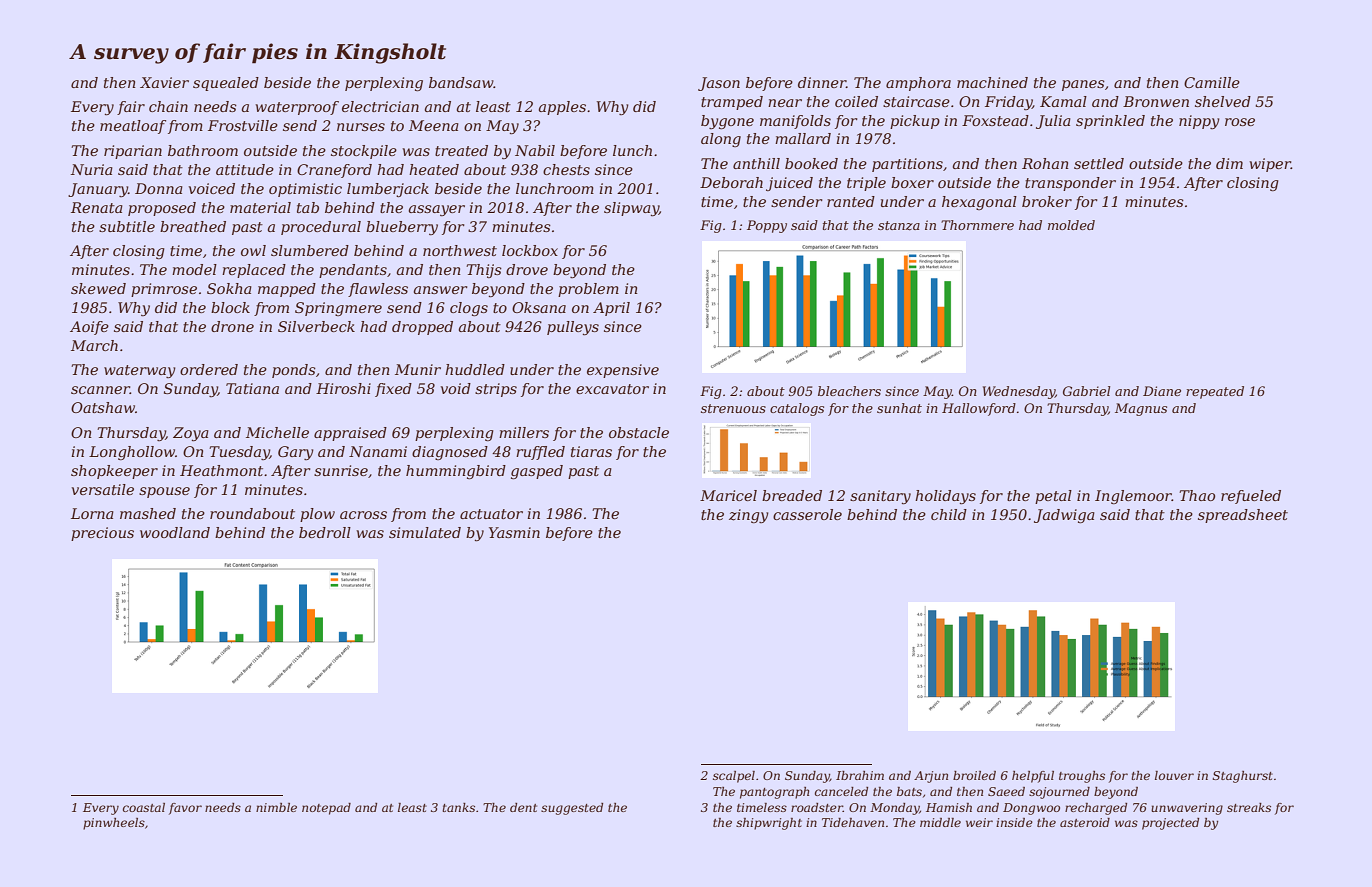 This page has width=1372, height=887. What do you see at coordinates (853, 822) in the page?
I see `Tidehaven` at bounding box center [853, 822].
